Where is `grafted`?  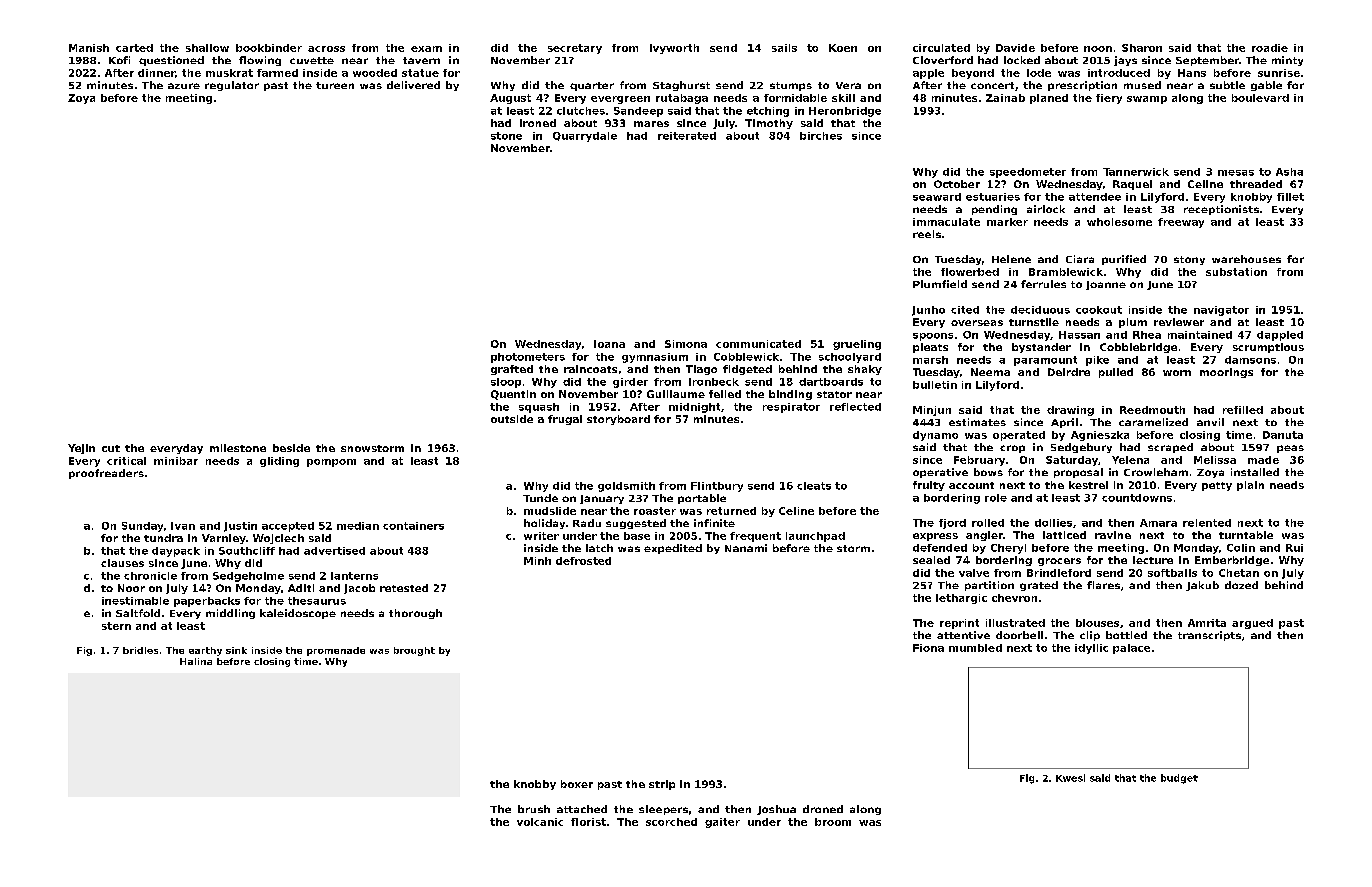 grafted is located at coordinates (512, 370).
